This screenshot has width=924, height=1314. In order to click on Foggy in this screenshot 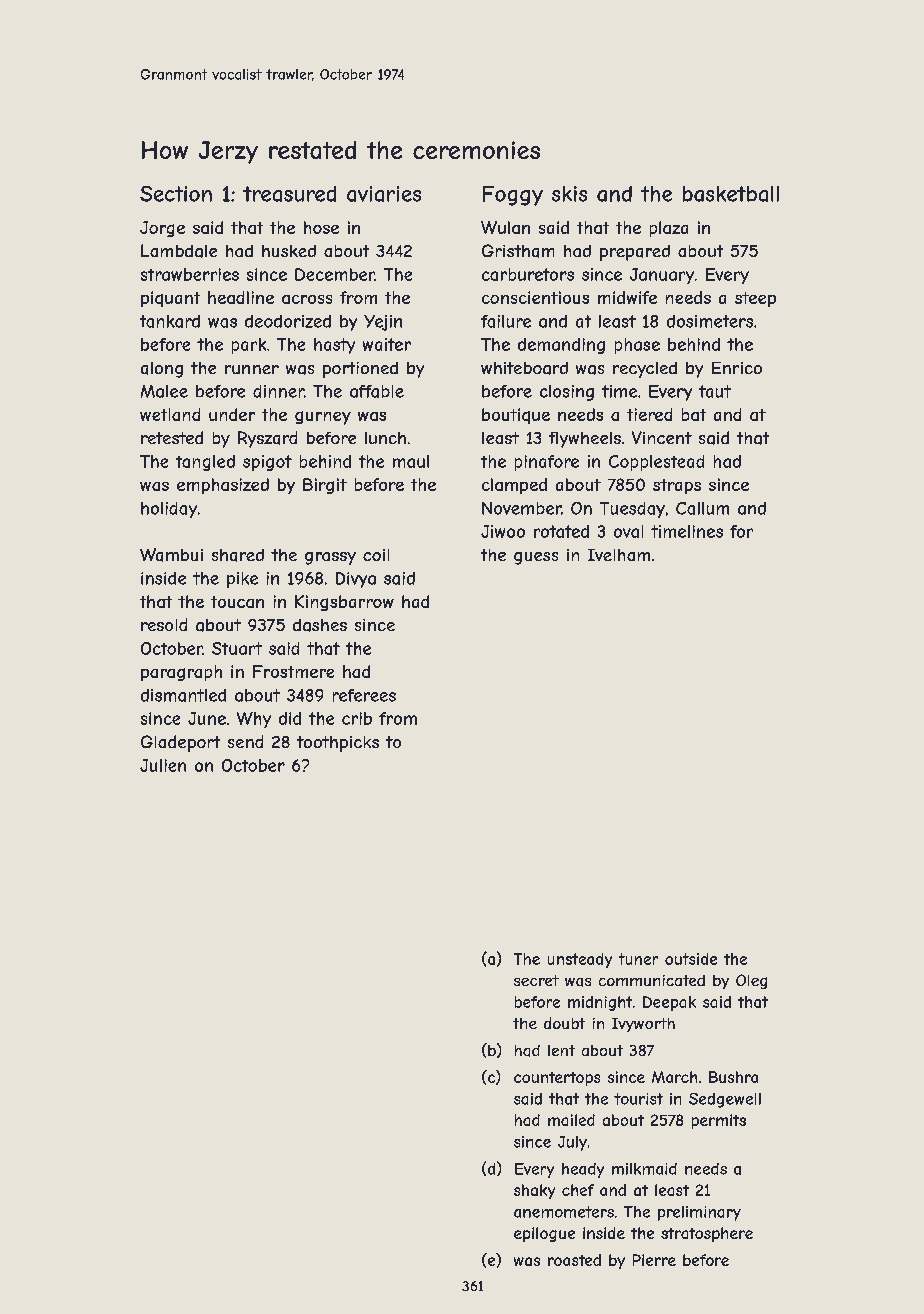, I will do `click(513, 196)`.
